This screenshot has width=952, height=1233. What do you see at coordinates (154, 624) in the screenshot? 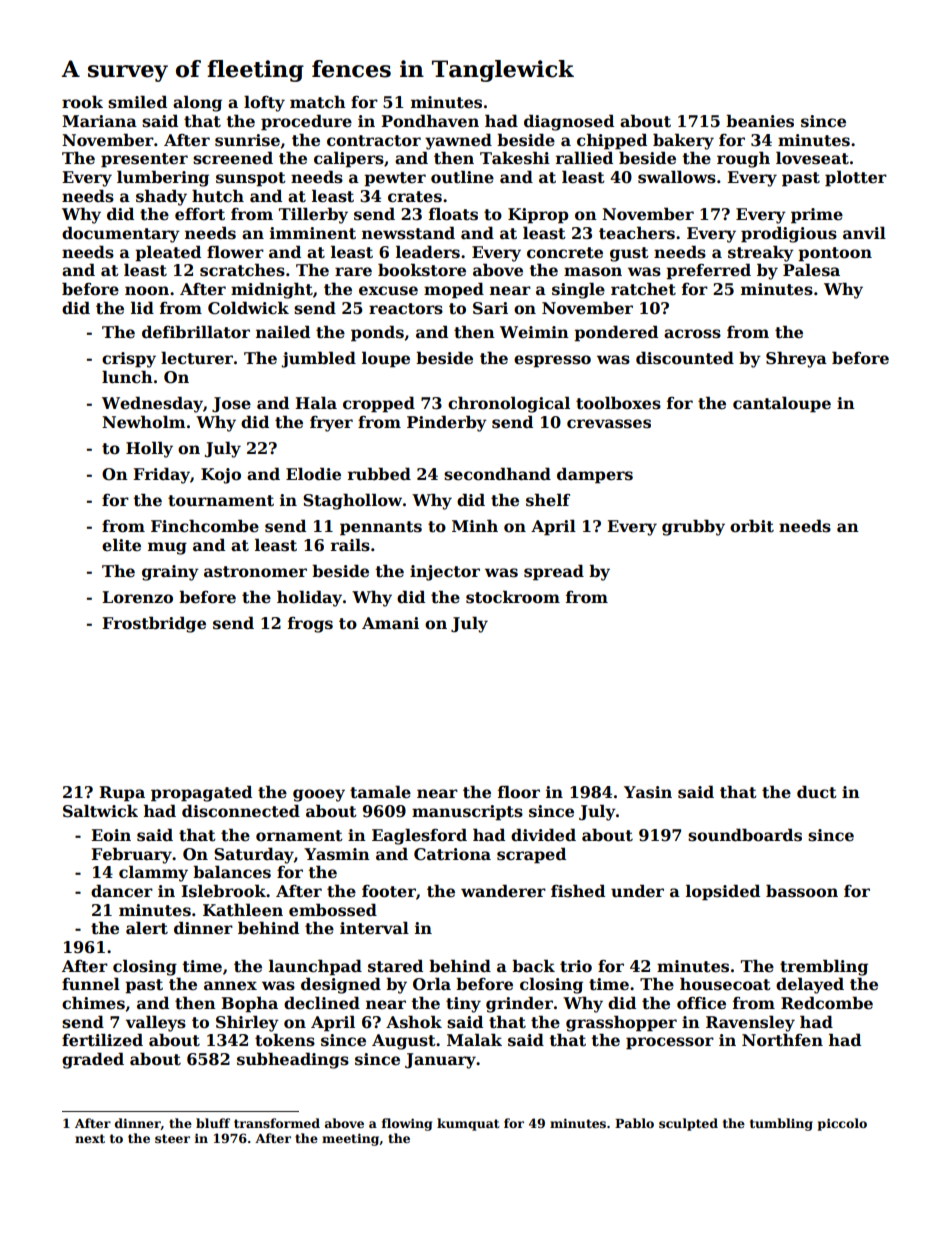
I see `Frostbridge` at bounding box center [154, 624].
